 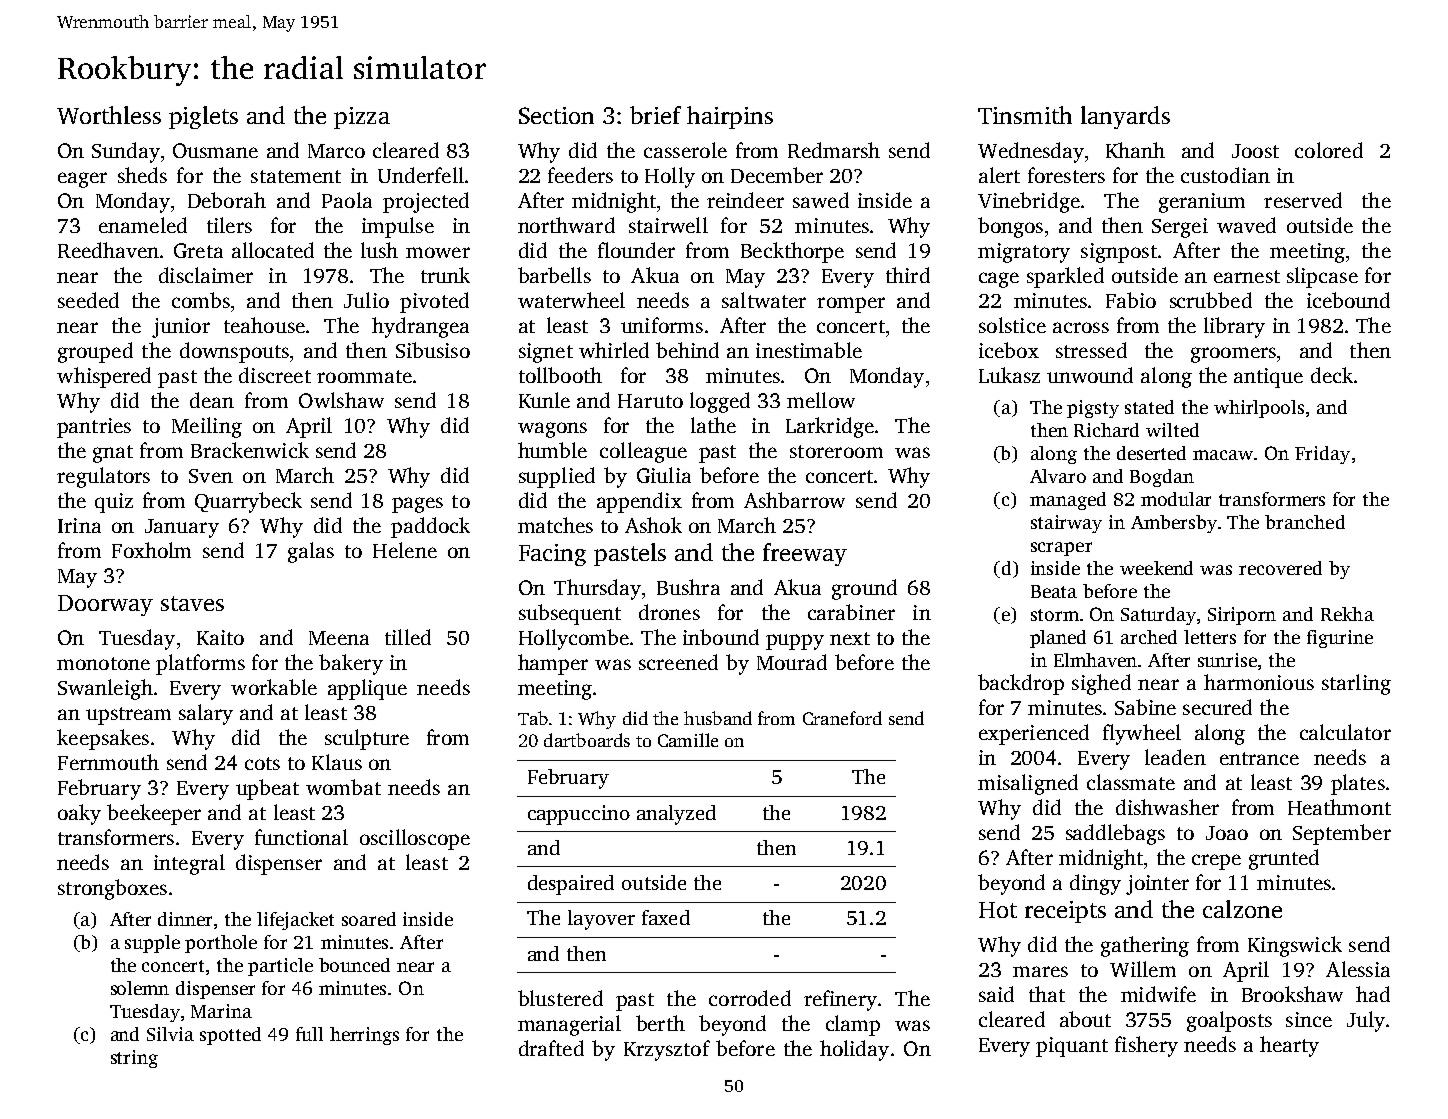 What do you see at coordinates (551, 1048) in the screenshot?
I see `drafted` at bounding box center [551, 1048].
